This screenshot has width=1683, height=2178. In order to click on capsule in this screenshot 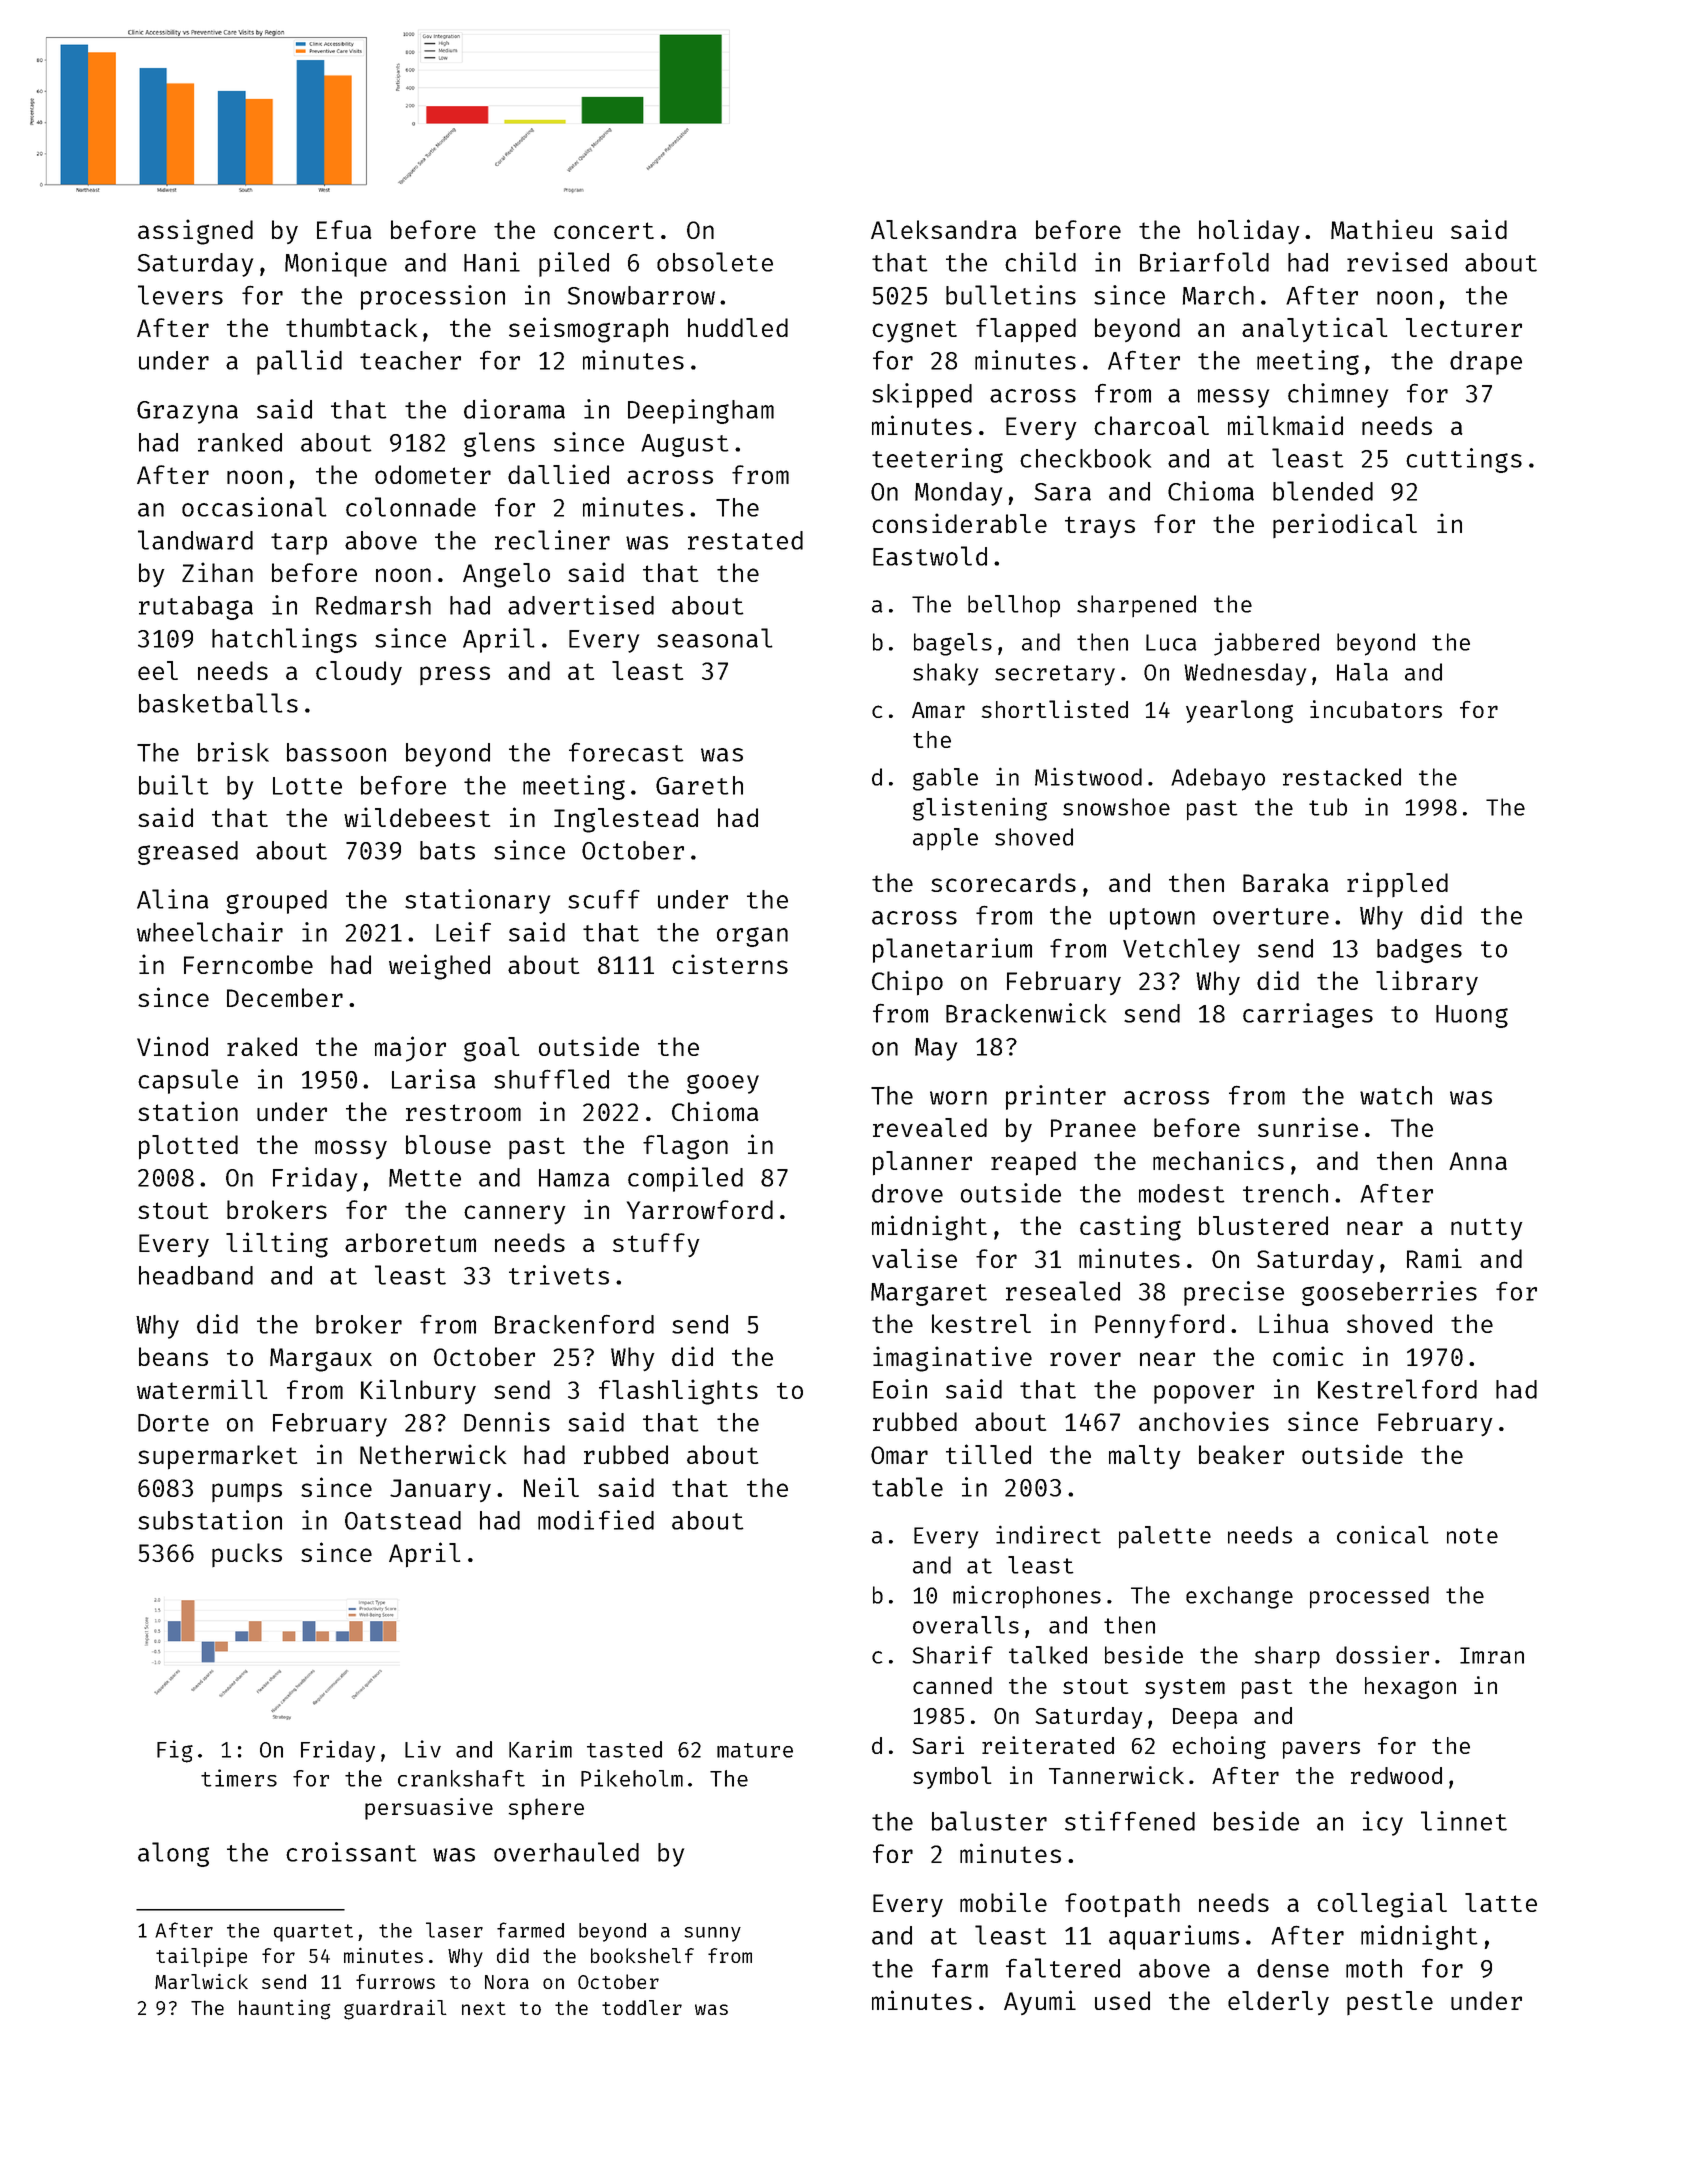, I will do `click(188, 1081)`.
